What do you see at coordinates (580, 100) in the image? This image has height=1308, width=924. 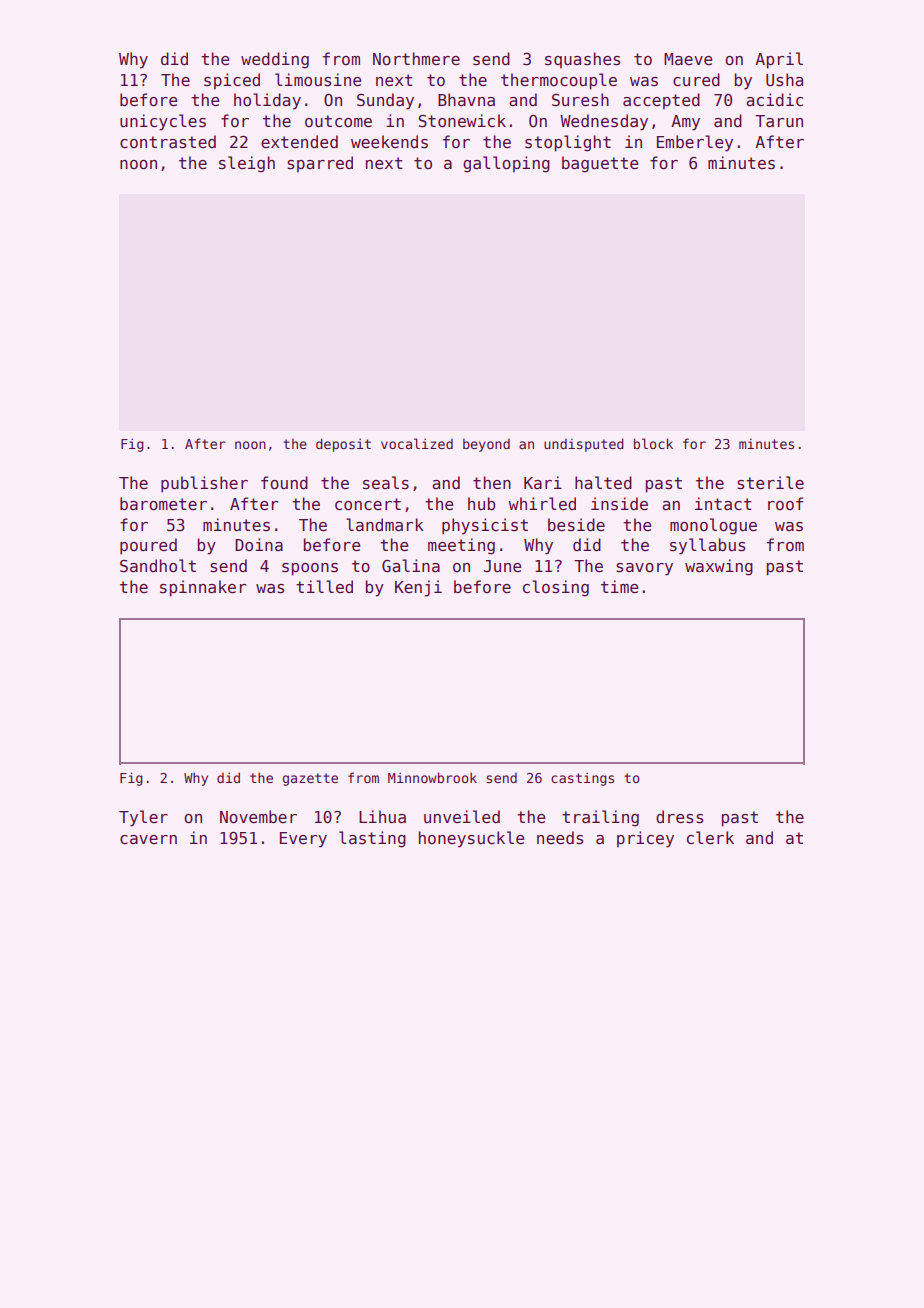 I see `Suresh` at bounding box center [580, 100].
